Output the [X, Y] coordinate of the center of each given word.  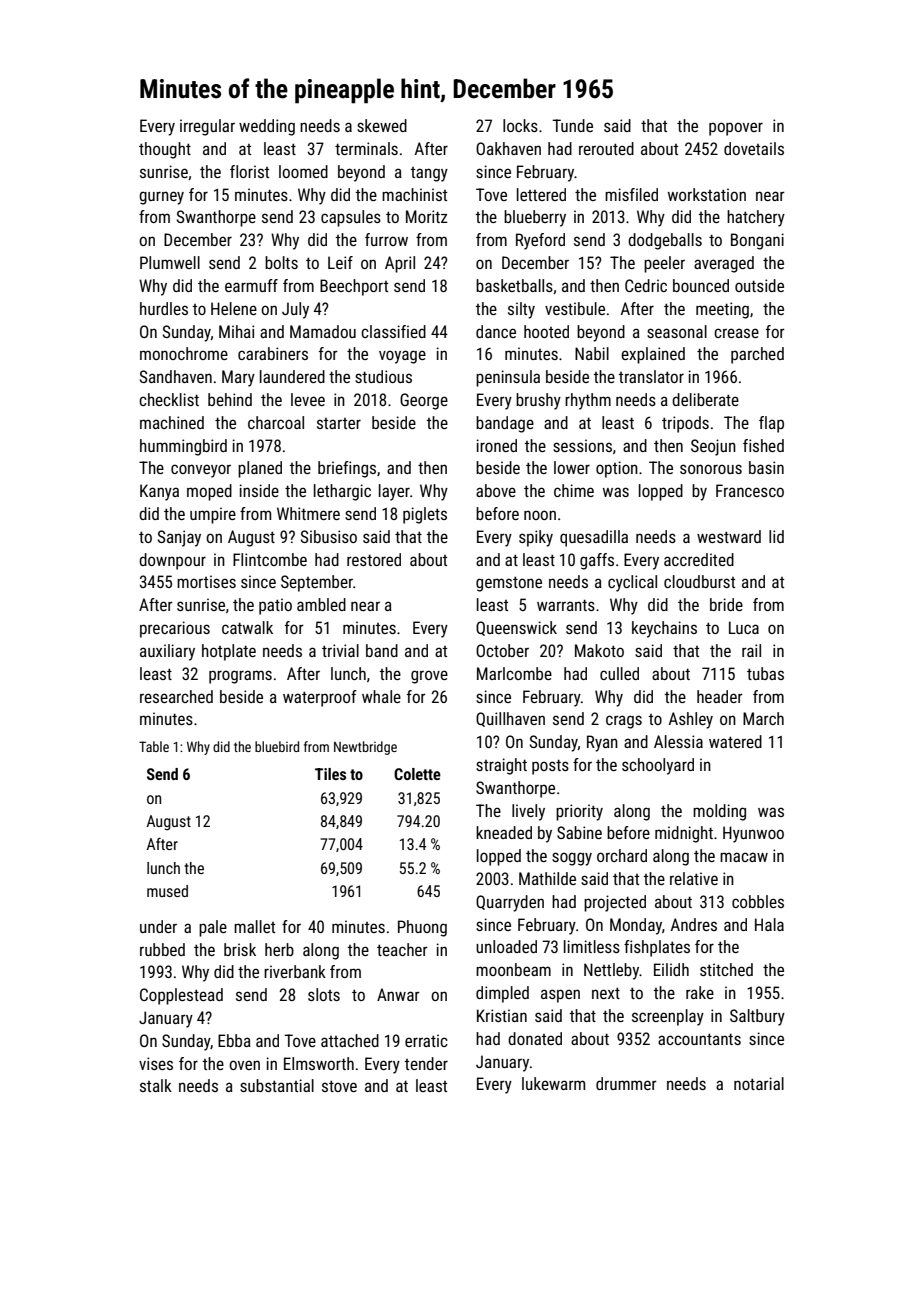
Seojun [713, 447]
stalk [156, 1085]
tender [426, 1063]
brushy [538, 401]
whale [381, 696]
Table [154, 746]
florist [249, 171]
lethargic [342, 492]
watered [735, 741]
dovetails [754, 148]
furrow [386, 239]
